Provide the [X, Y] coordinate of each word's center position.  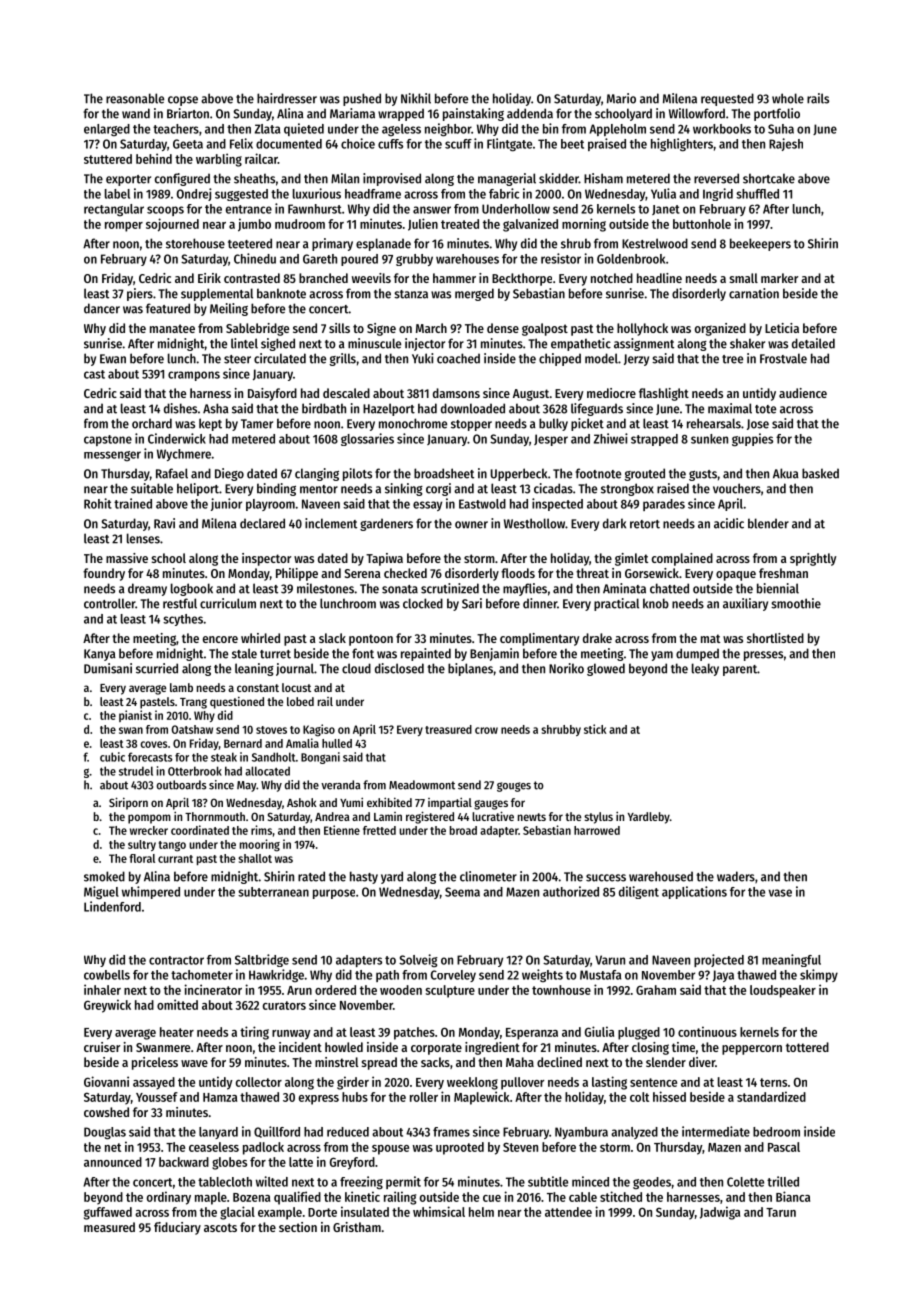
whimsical [439, 1211]
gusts [703, 475]
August [531, 395]
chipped [560, 359]
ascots [220, 1227]
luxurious [317, 193]
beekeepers [760, 244]
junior [226, 504]
